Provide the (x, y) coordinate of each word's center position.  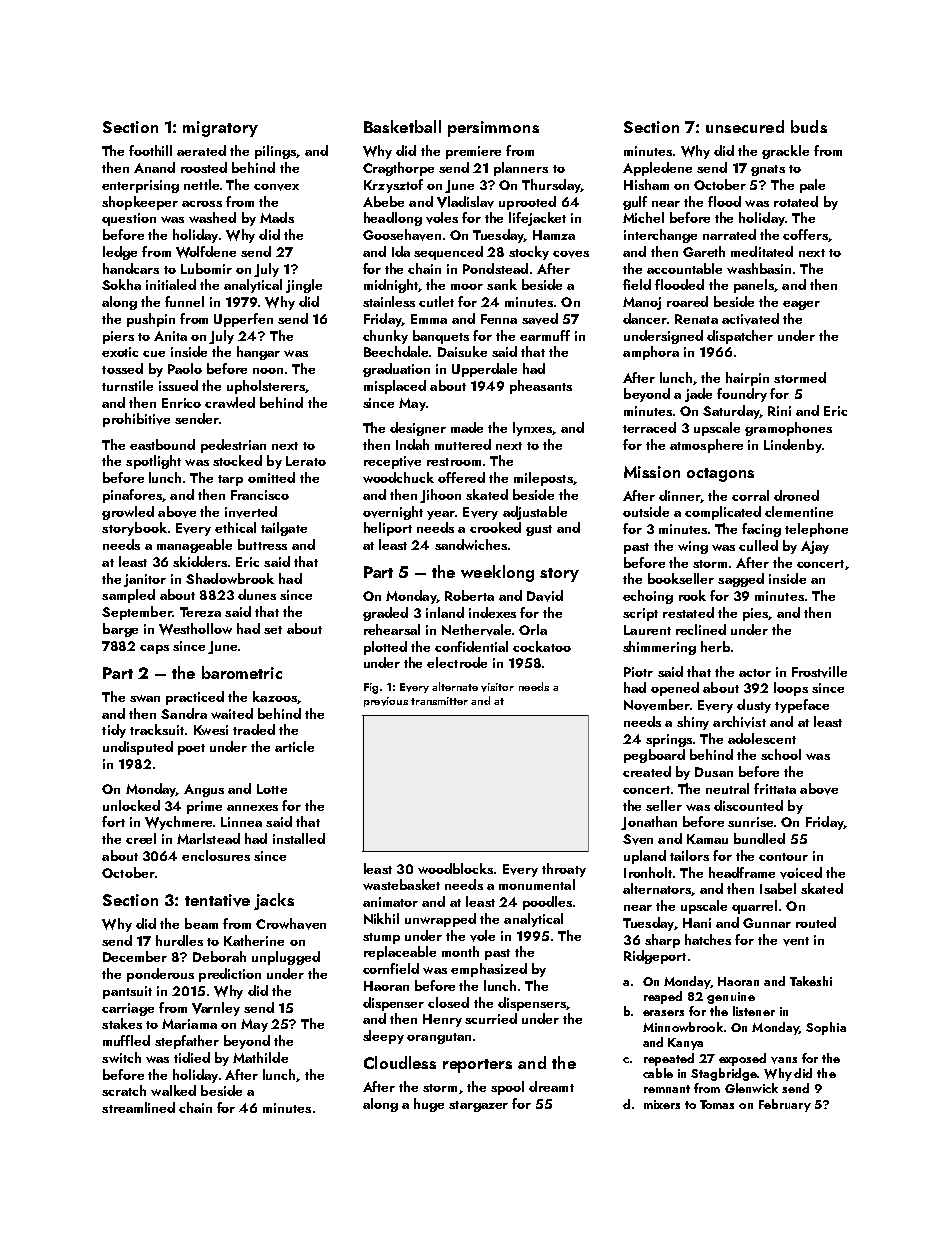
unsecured (745, 126)
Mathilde (260, 1057)
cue (154, 354)
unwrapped (440, 920)
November (657, 705)
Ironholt (648, 872)
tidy (114, 731)
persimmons (493, 129)
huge (429, 1105)
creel (141, 838)
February (785, 1105)
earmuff (545, 335)
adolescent (762, 738)
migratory (220, 129)
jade (698, 395)
